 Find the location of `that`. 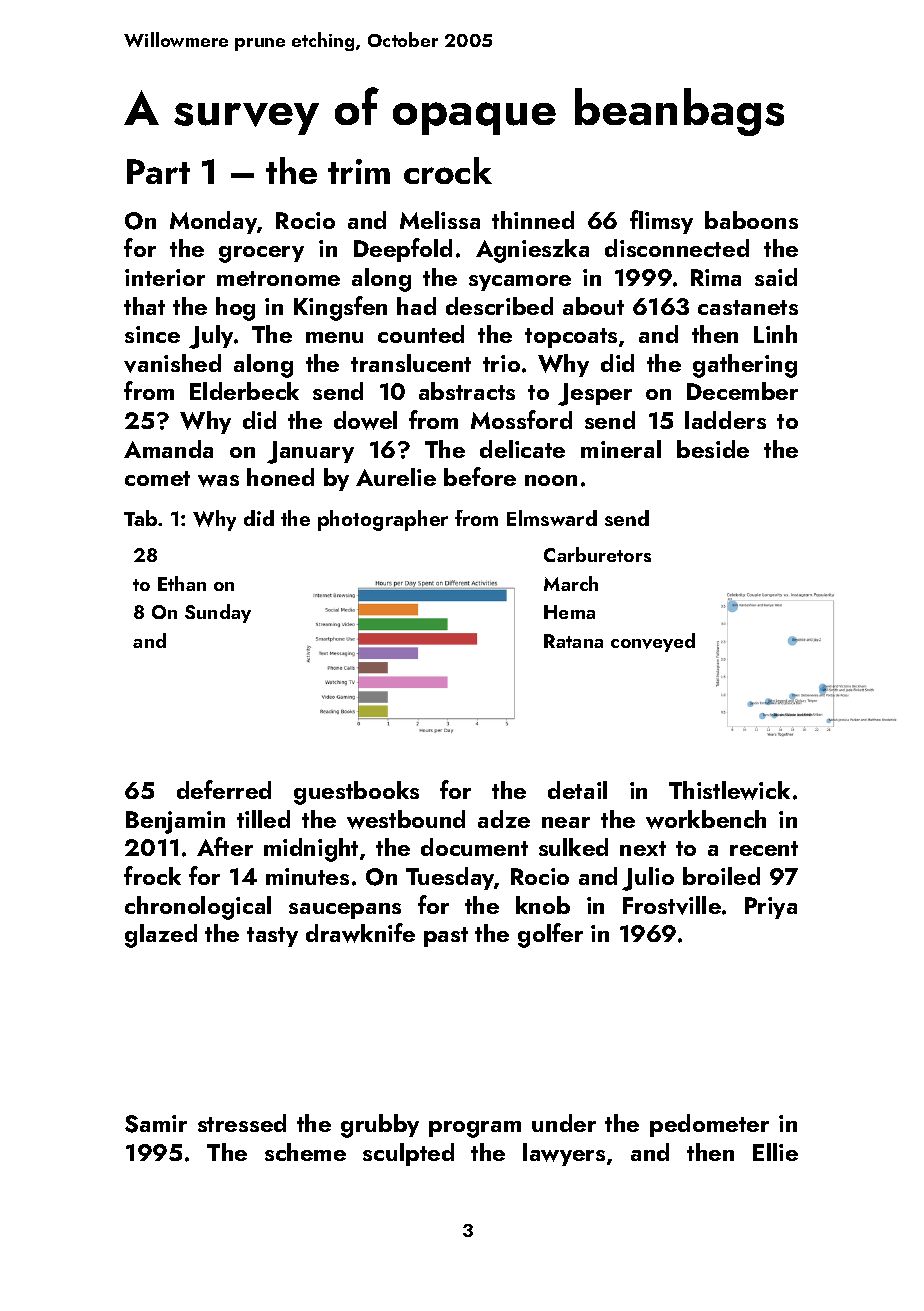

that is located at coordinates (144, 306).
